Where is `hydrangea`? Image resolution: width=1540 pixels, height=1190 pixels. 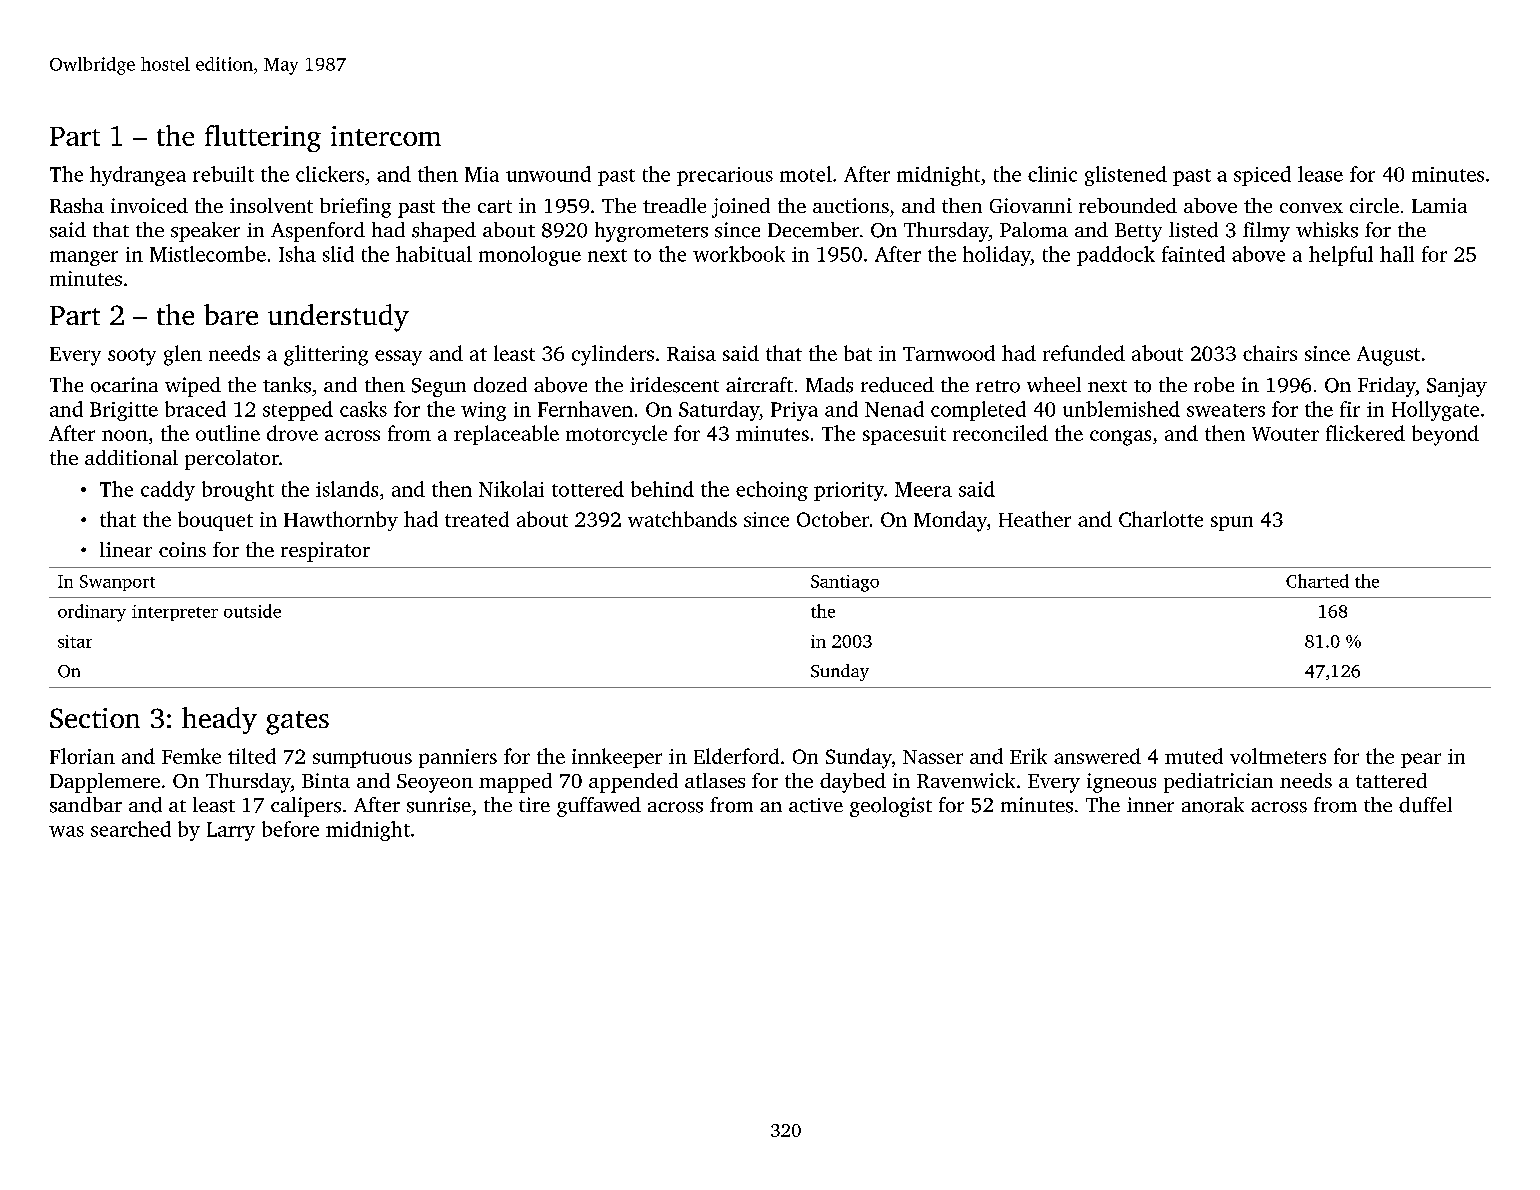
hydrangea is located at coordinates (138, 176).
